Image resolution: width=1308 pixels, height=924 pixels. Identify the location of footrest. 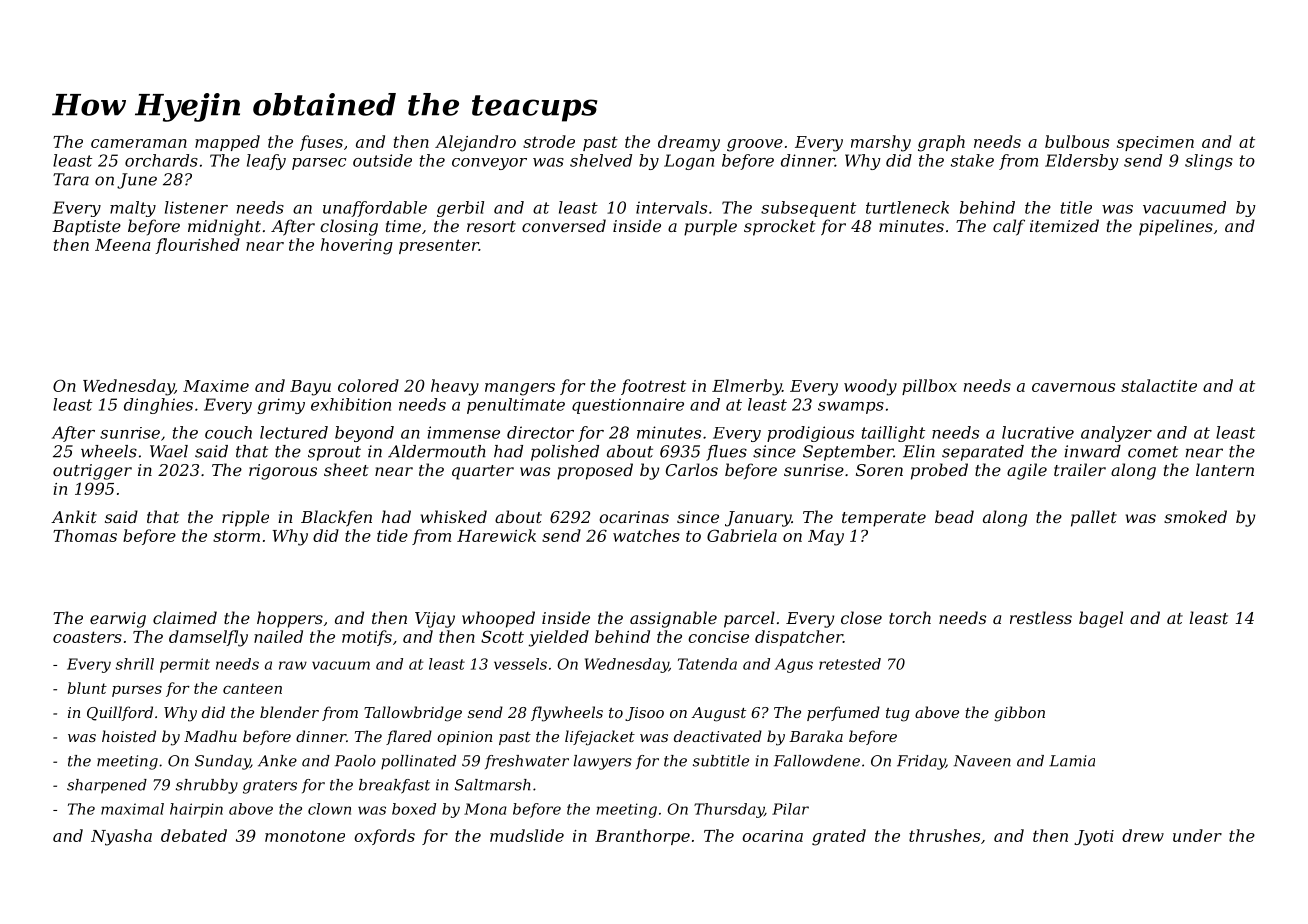
(653, 387).
